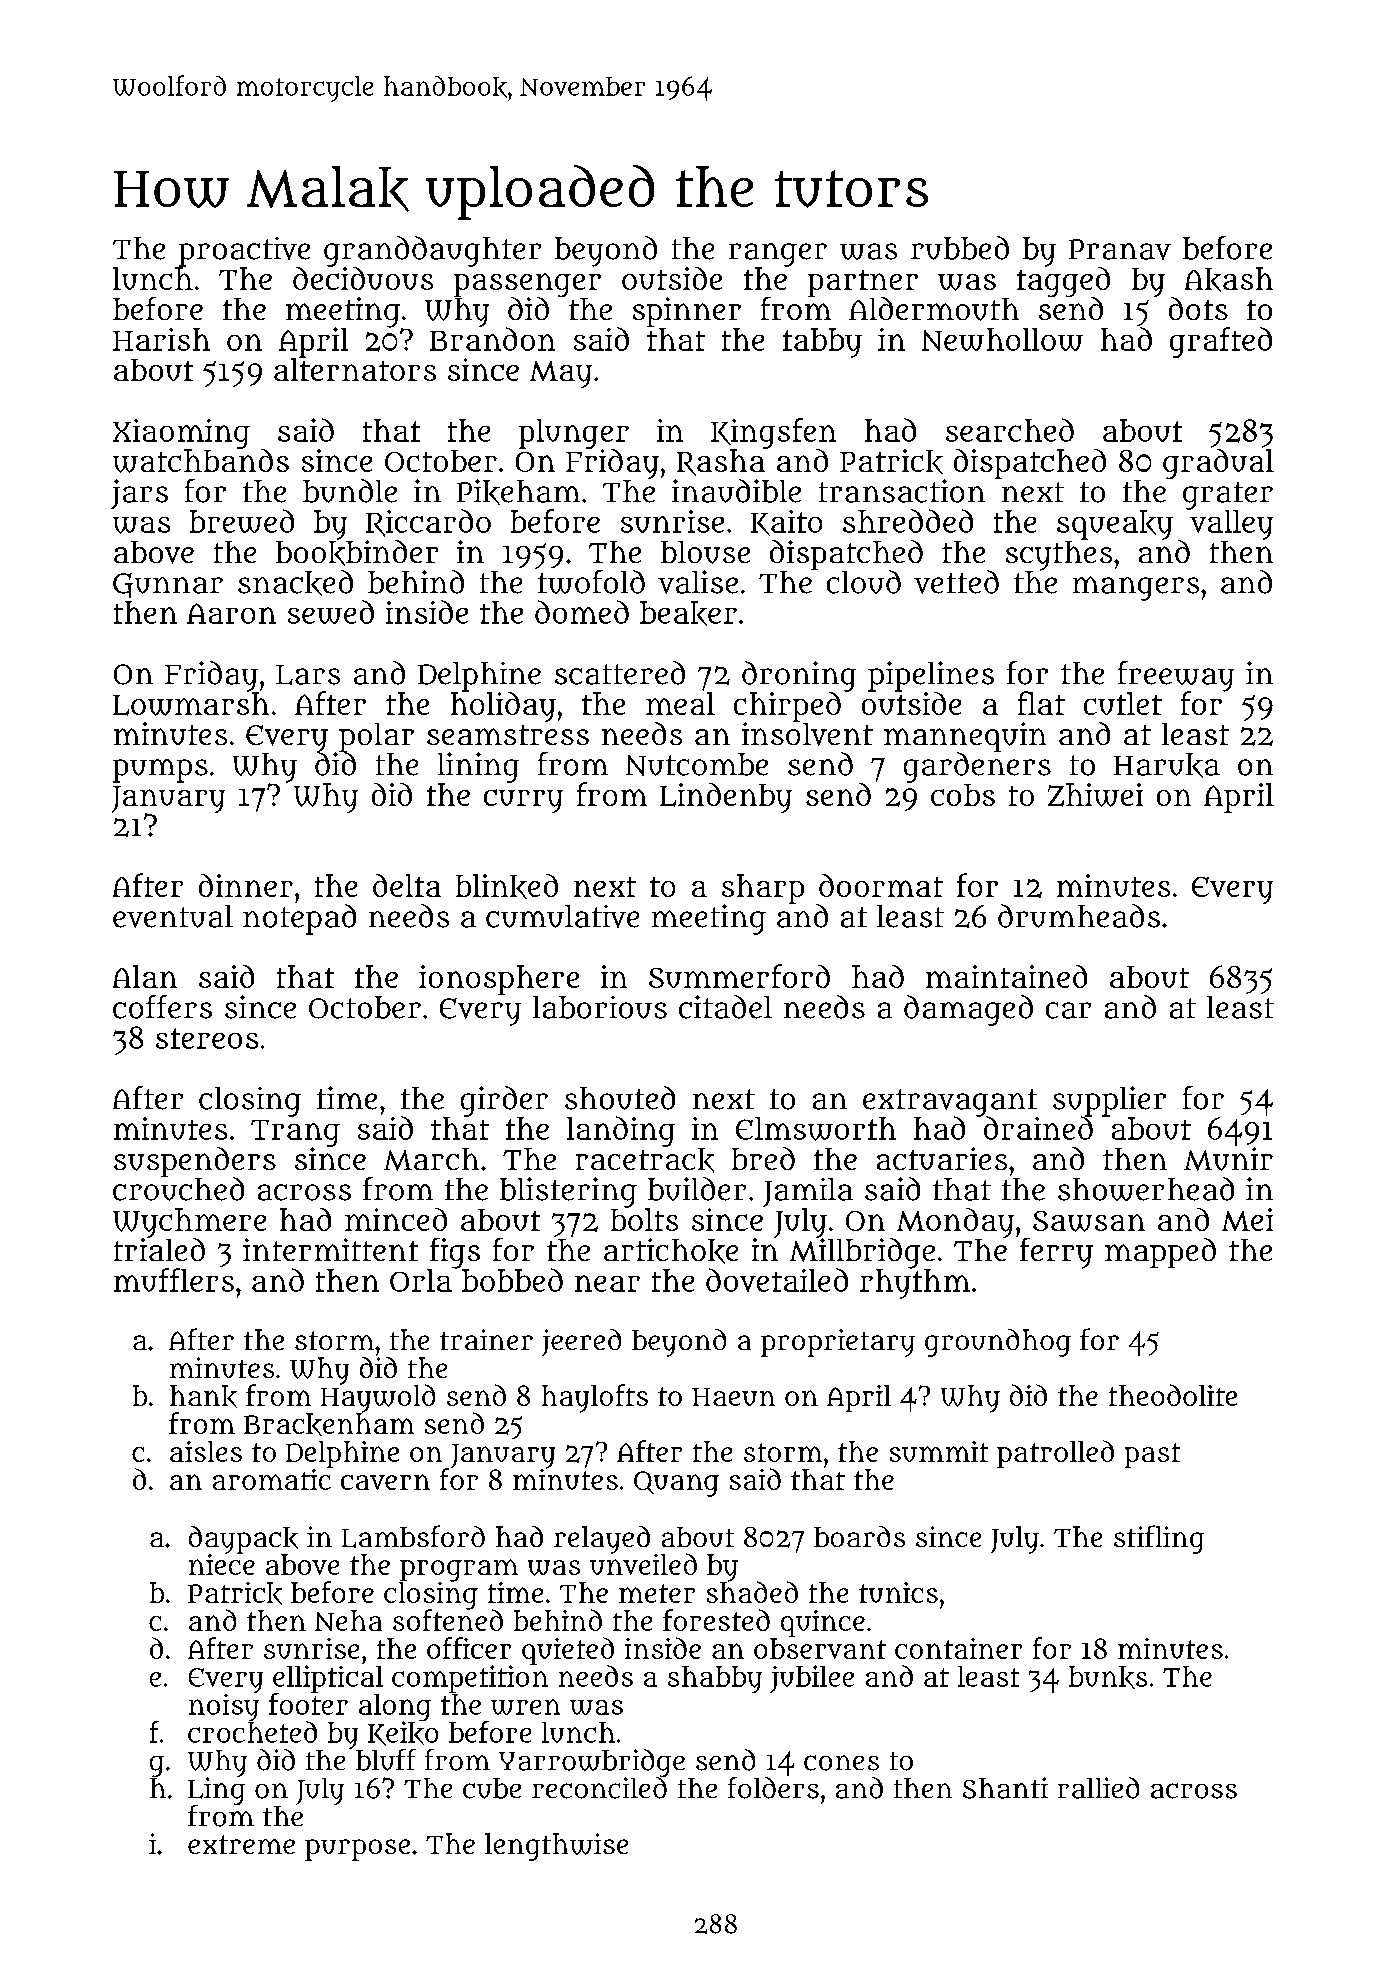 Image resolution: width=1386 pixels, height=1969 pixels. Describe the element at coordinates (1109, 1101) in the screenshot. I see `supplier` at that location.
